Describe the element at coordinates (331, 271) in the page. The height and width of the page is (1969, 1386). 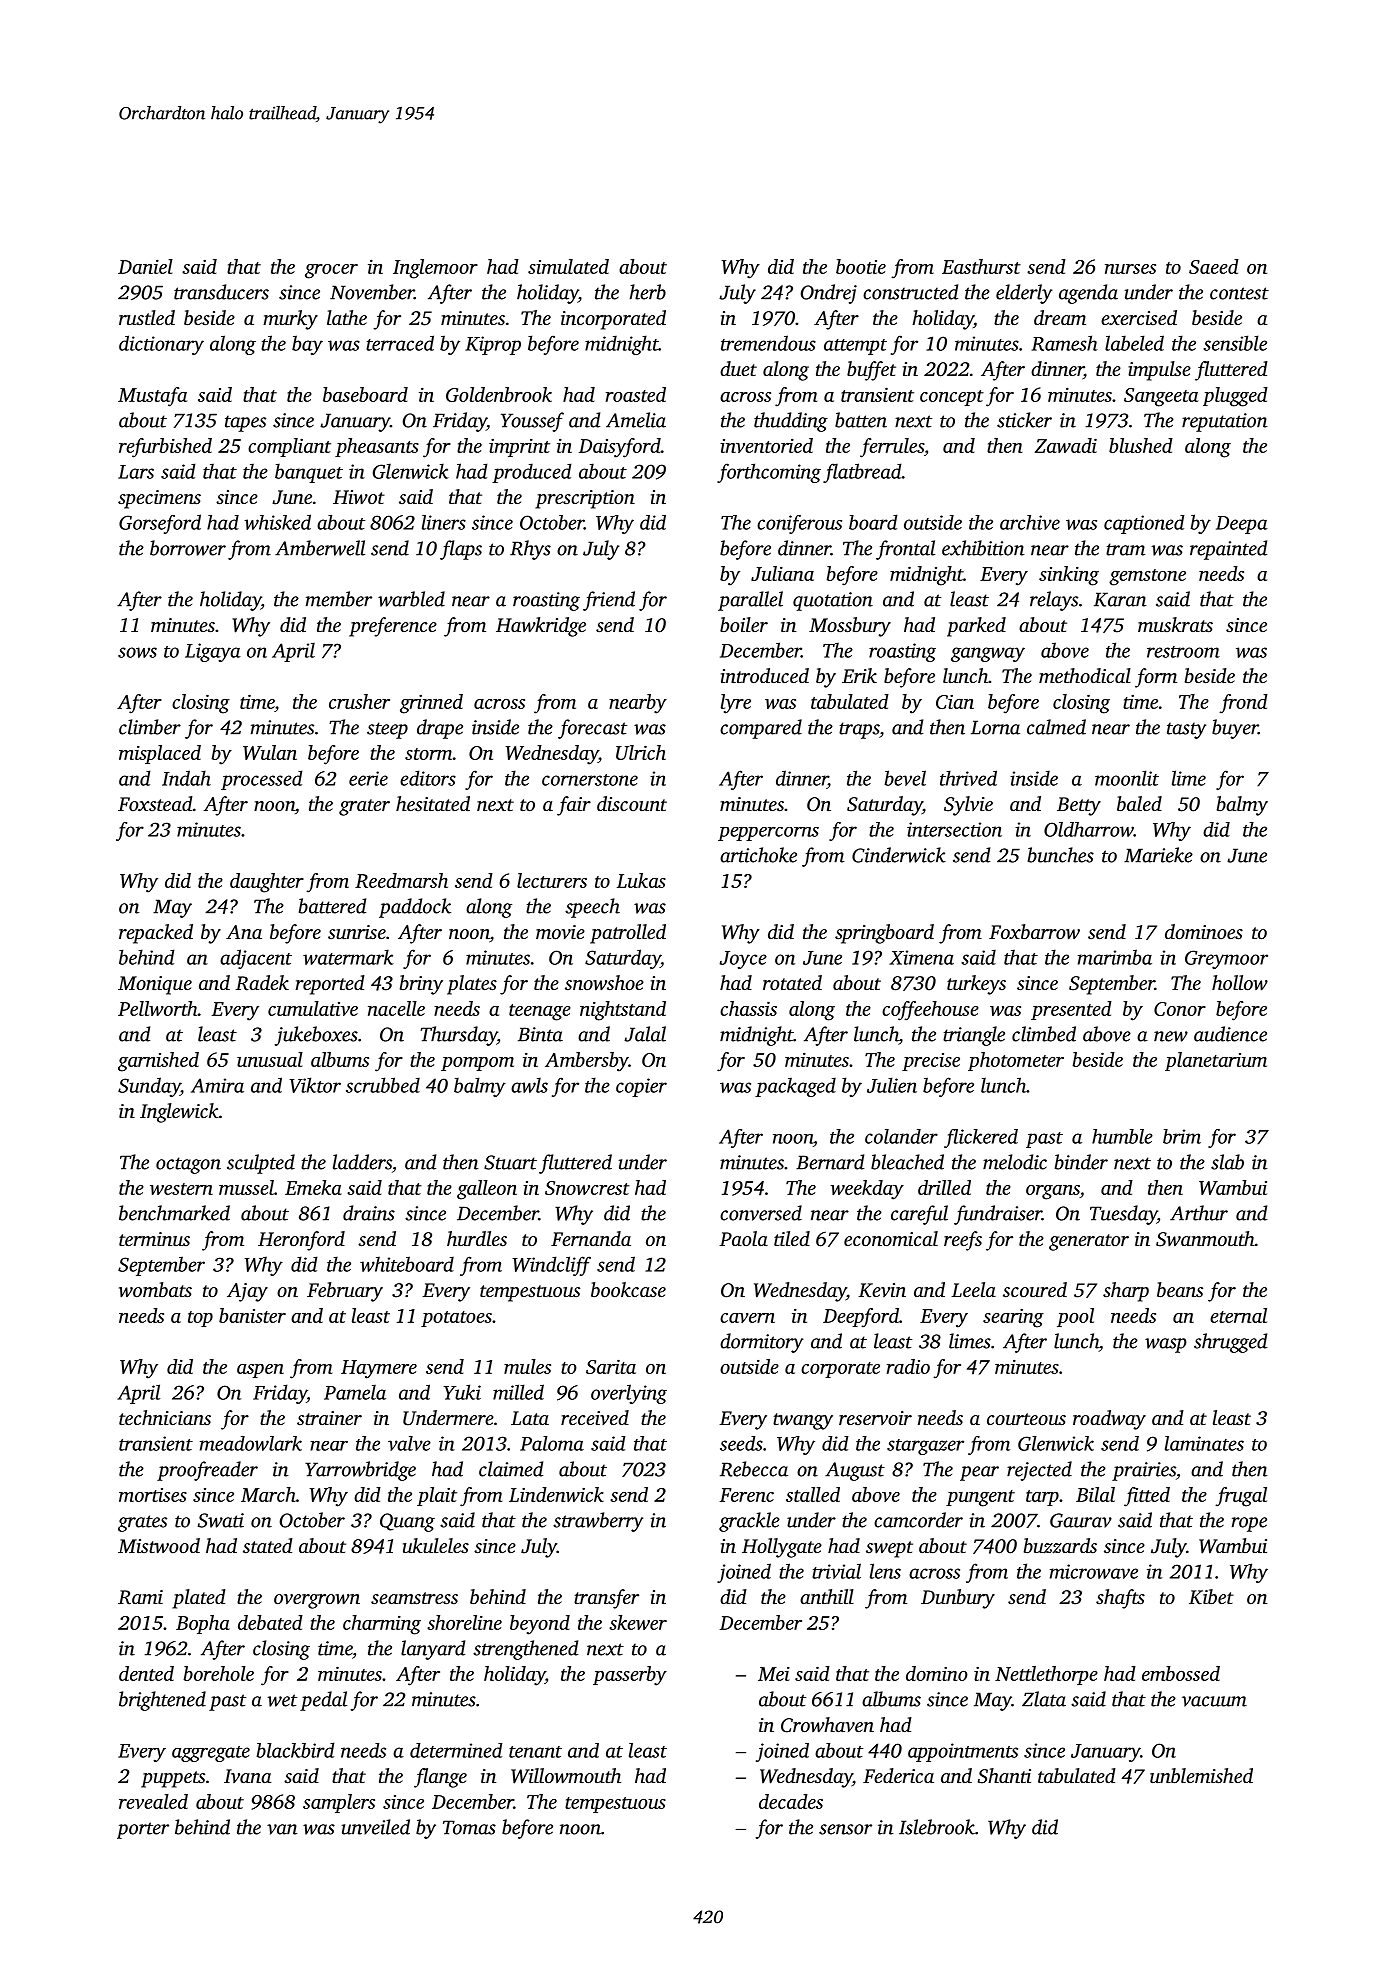
I see `grocer` at that location.
